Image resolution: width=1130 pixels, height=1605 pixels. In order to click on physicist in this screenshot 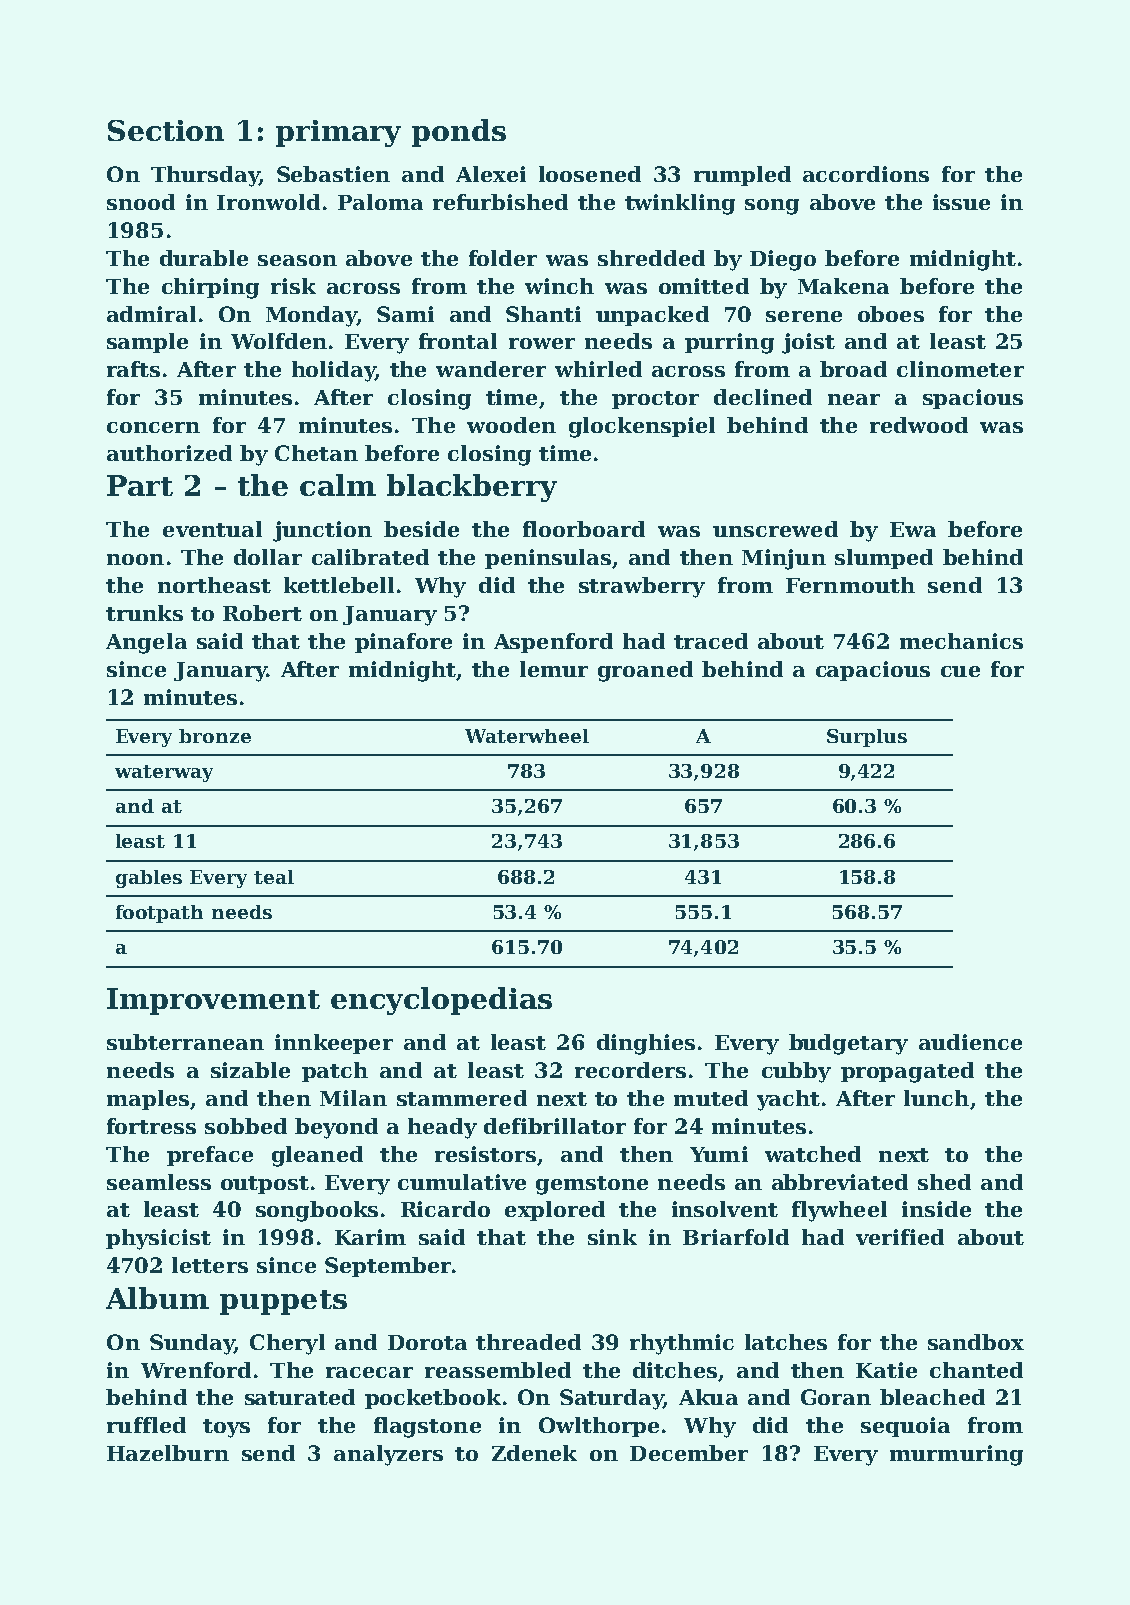, I will do `click(158, 1239)`.
